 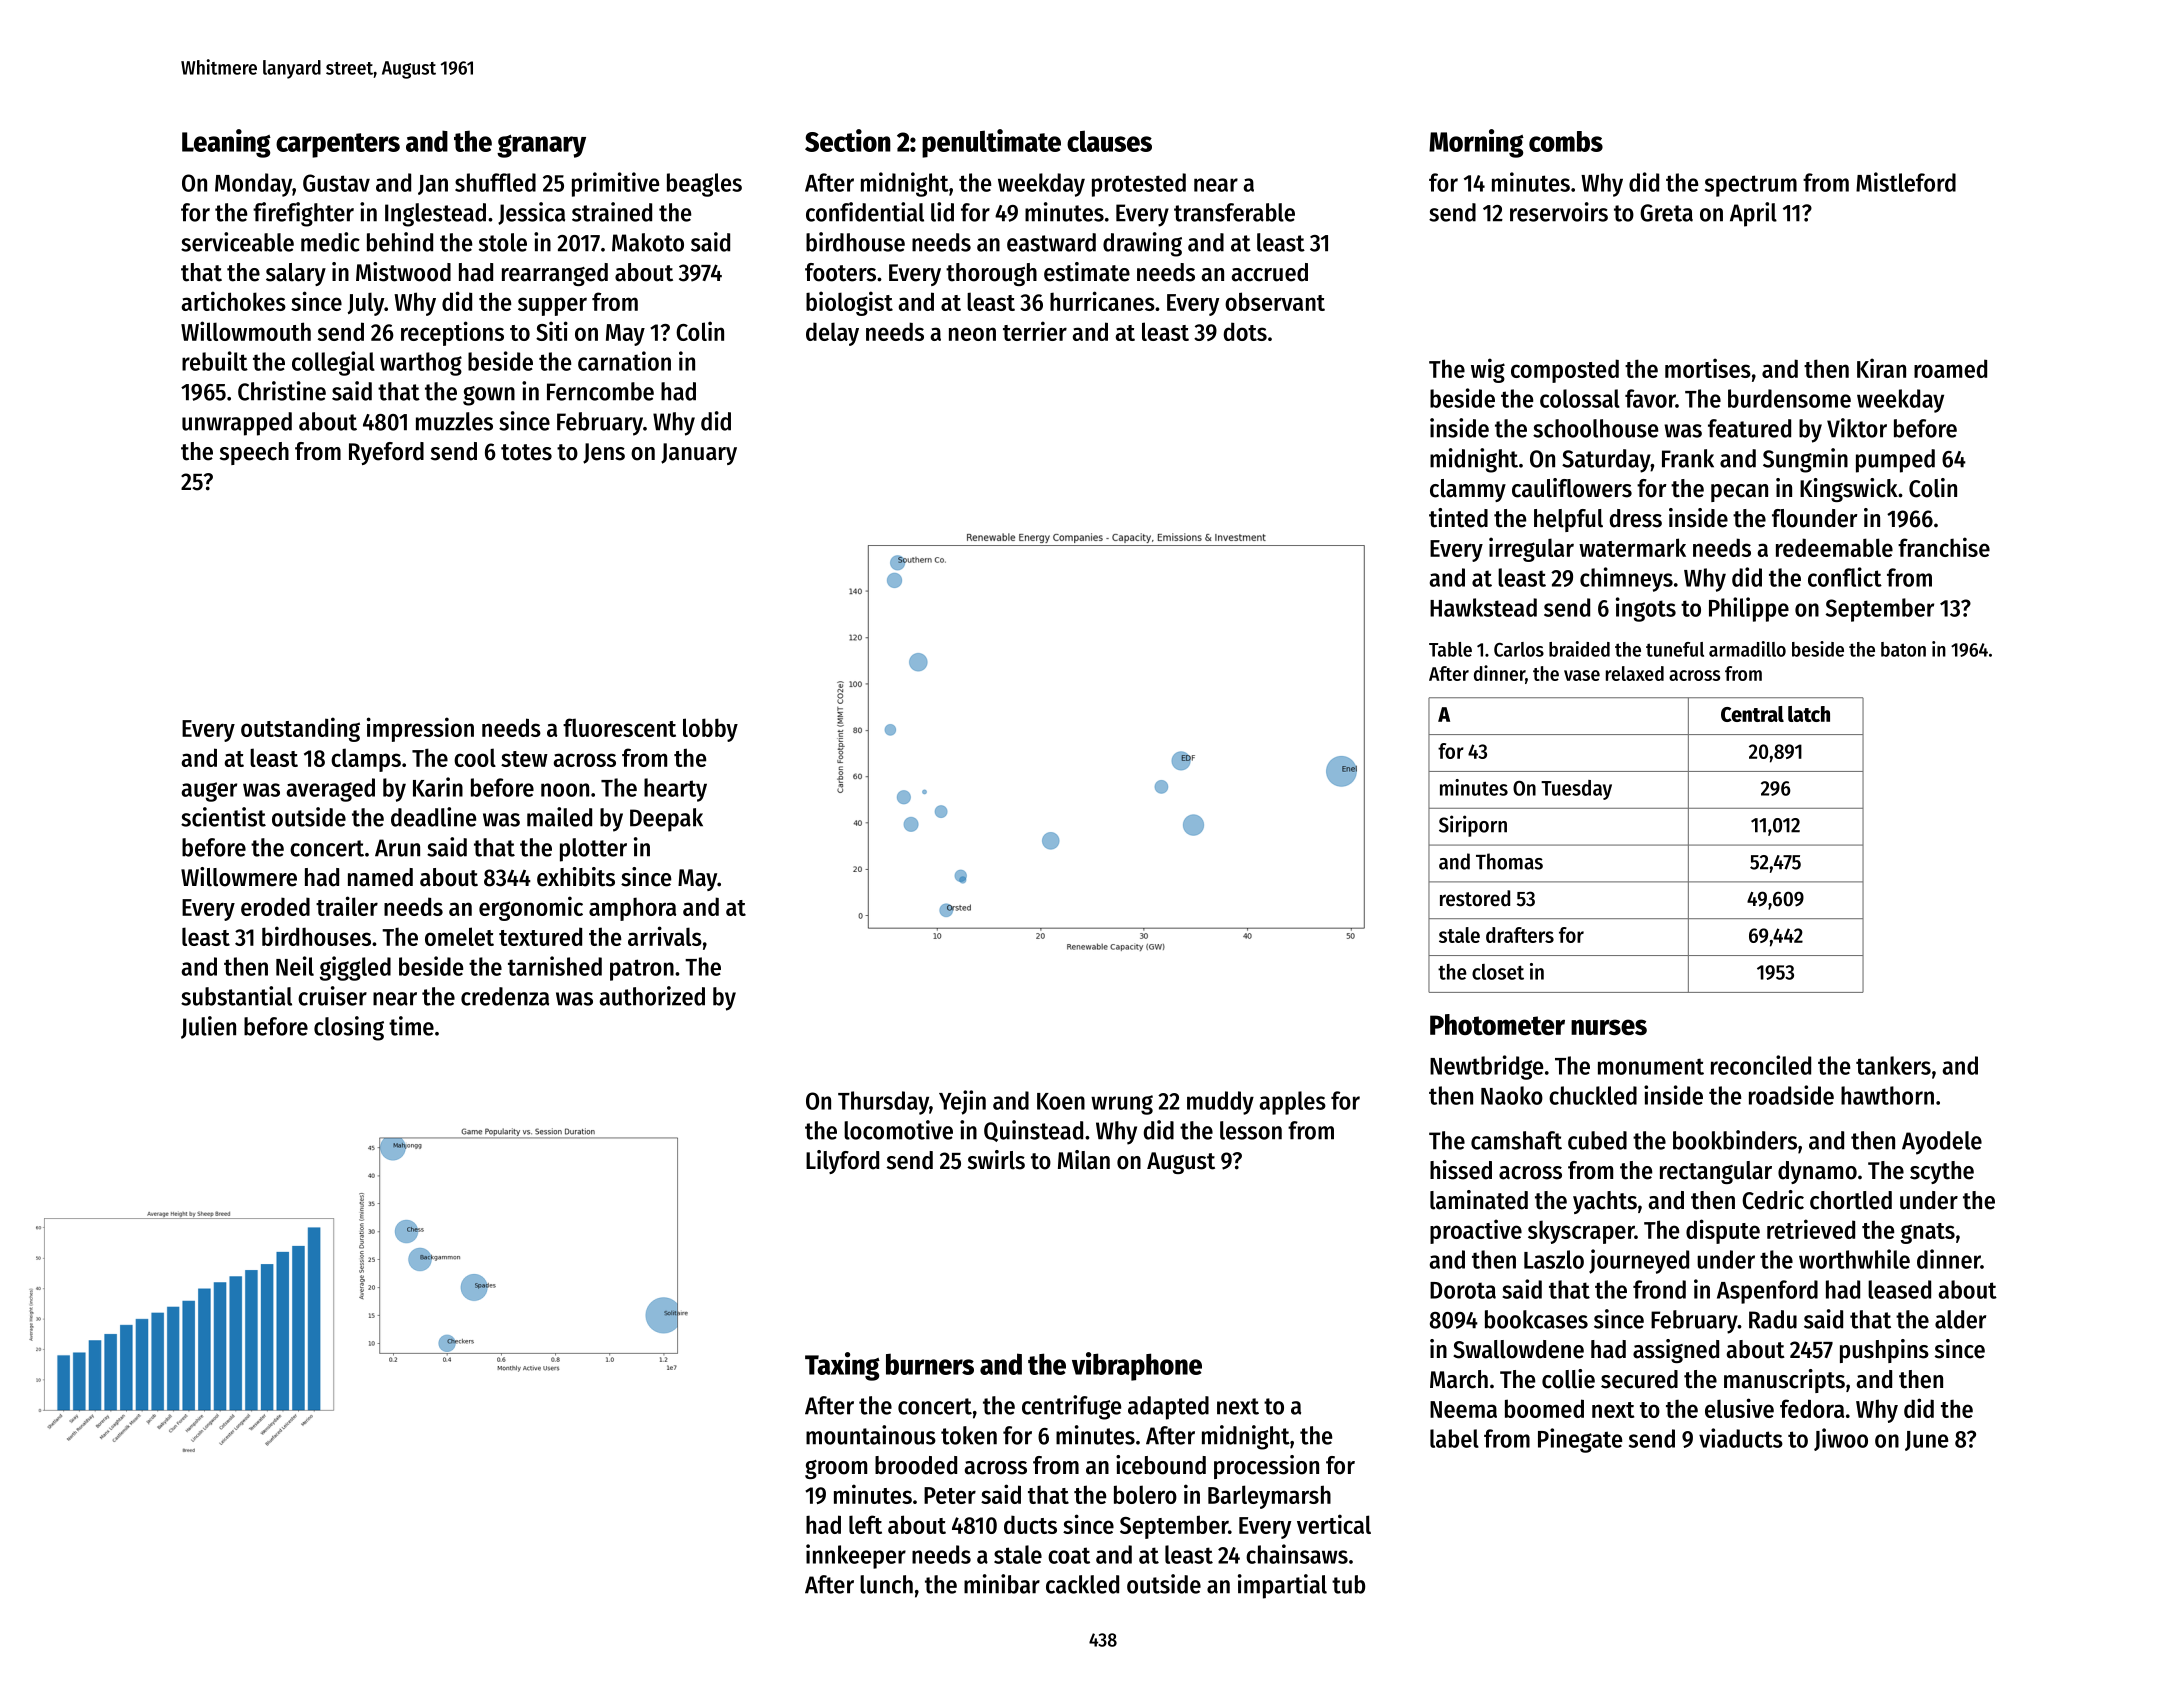 What do you see at coordinates (338, 145) in the screenshot?
I see `carpenters` at bounding box center [338, 145].
